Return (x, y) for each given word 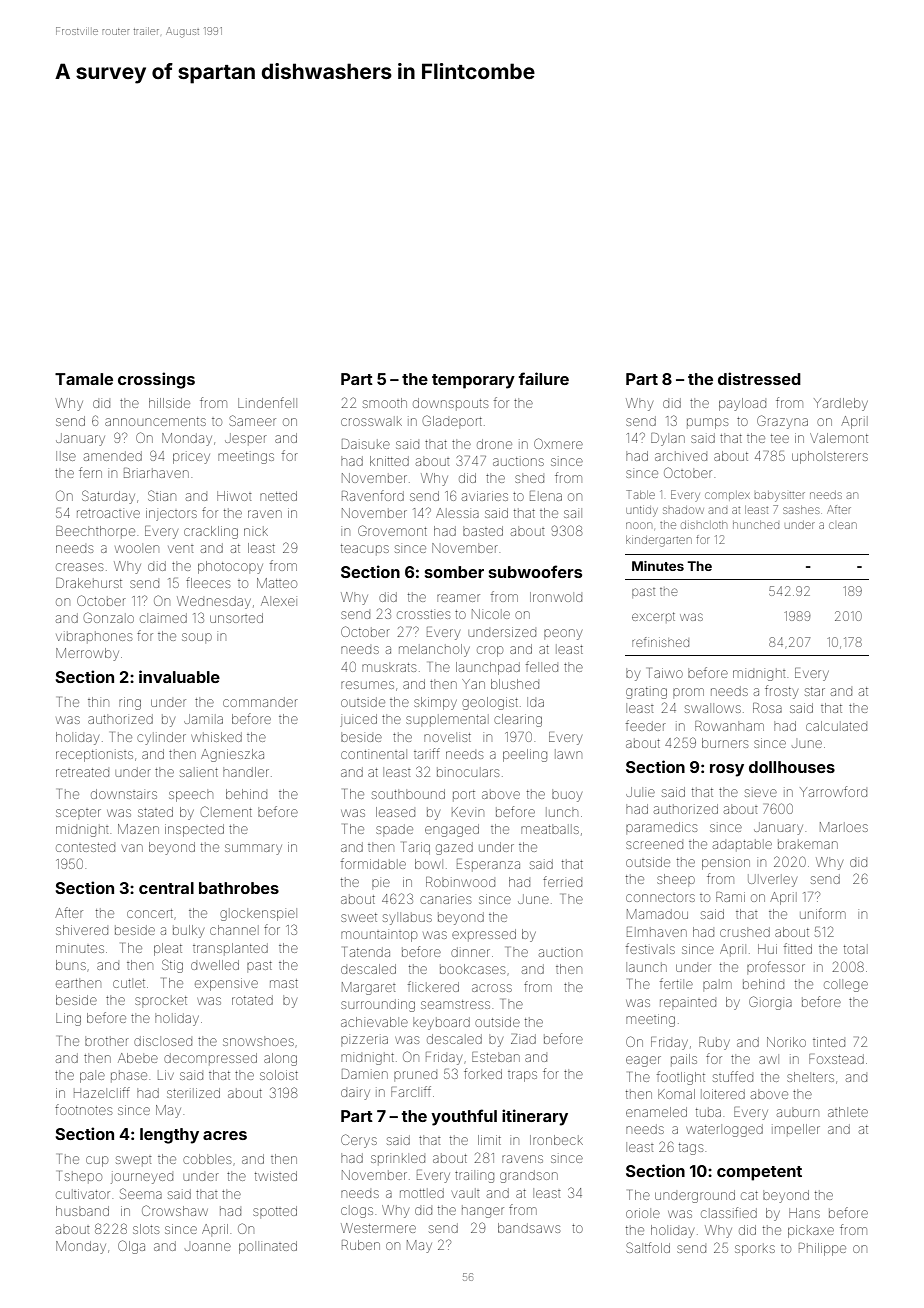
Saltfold (648, 1247)
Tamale (84, 379)
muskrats (389, 667)
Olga (131, 1247)
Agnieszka (232, 755)
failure (543, 378)
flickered (433, 986)
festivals (650, 948)
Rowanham (729, 726)
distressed (759, 378)
